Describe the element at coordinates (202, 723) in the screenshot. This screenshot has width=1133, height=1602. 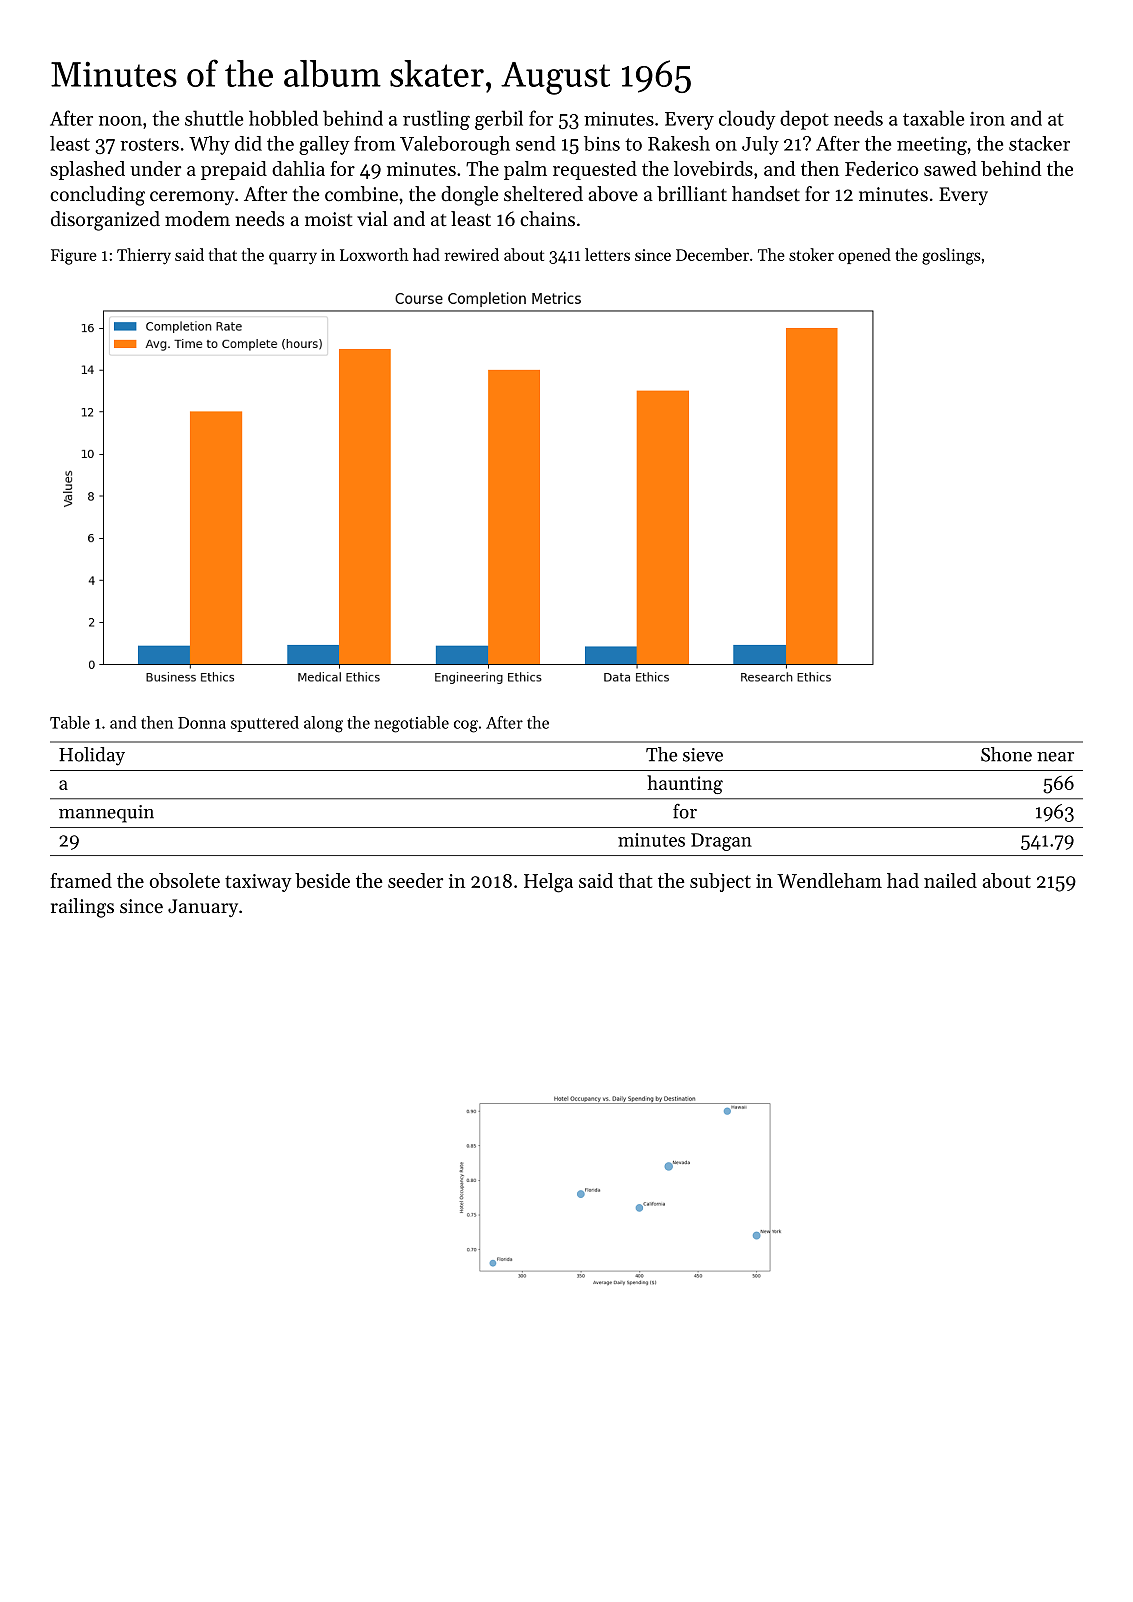
I see `Donna` at that location.
